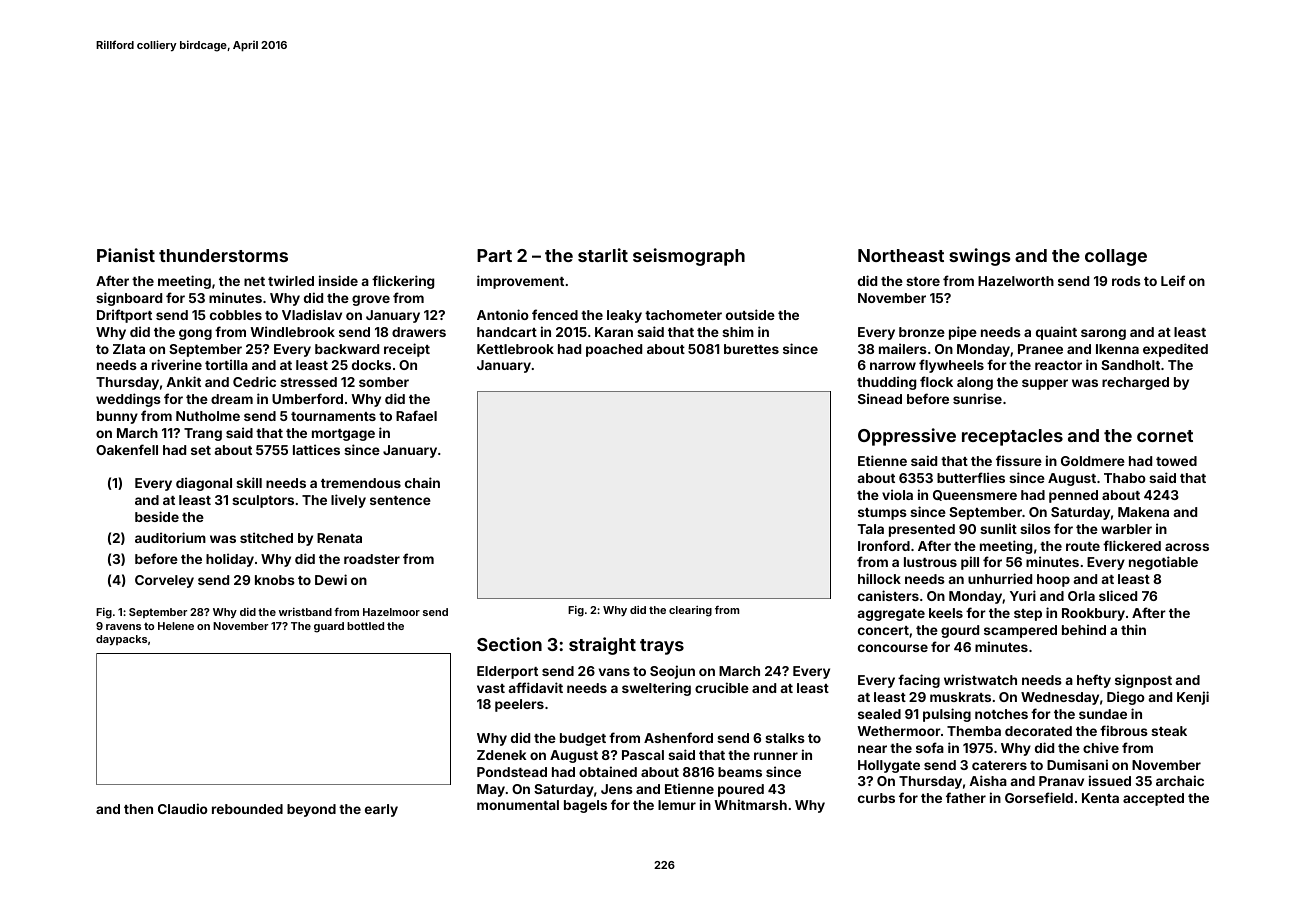 The height and width of the page is (924, 1308). I want to click on Renata, so click(339, 538).
